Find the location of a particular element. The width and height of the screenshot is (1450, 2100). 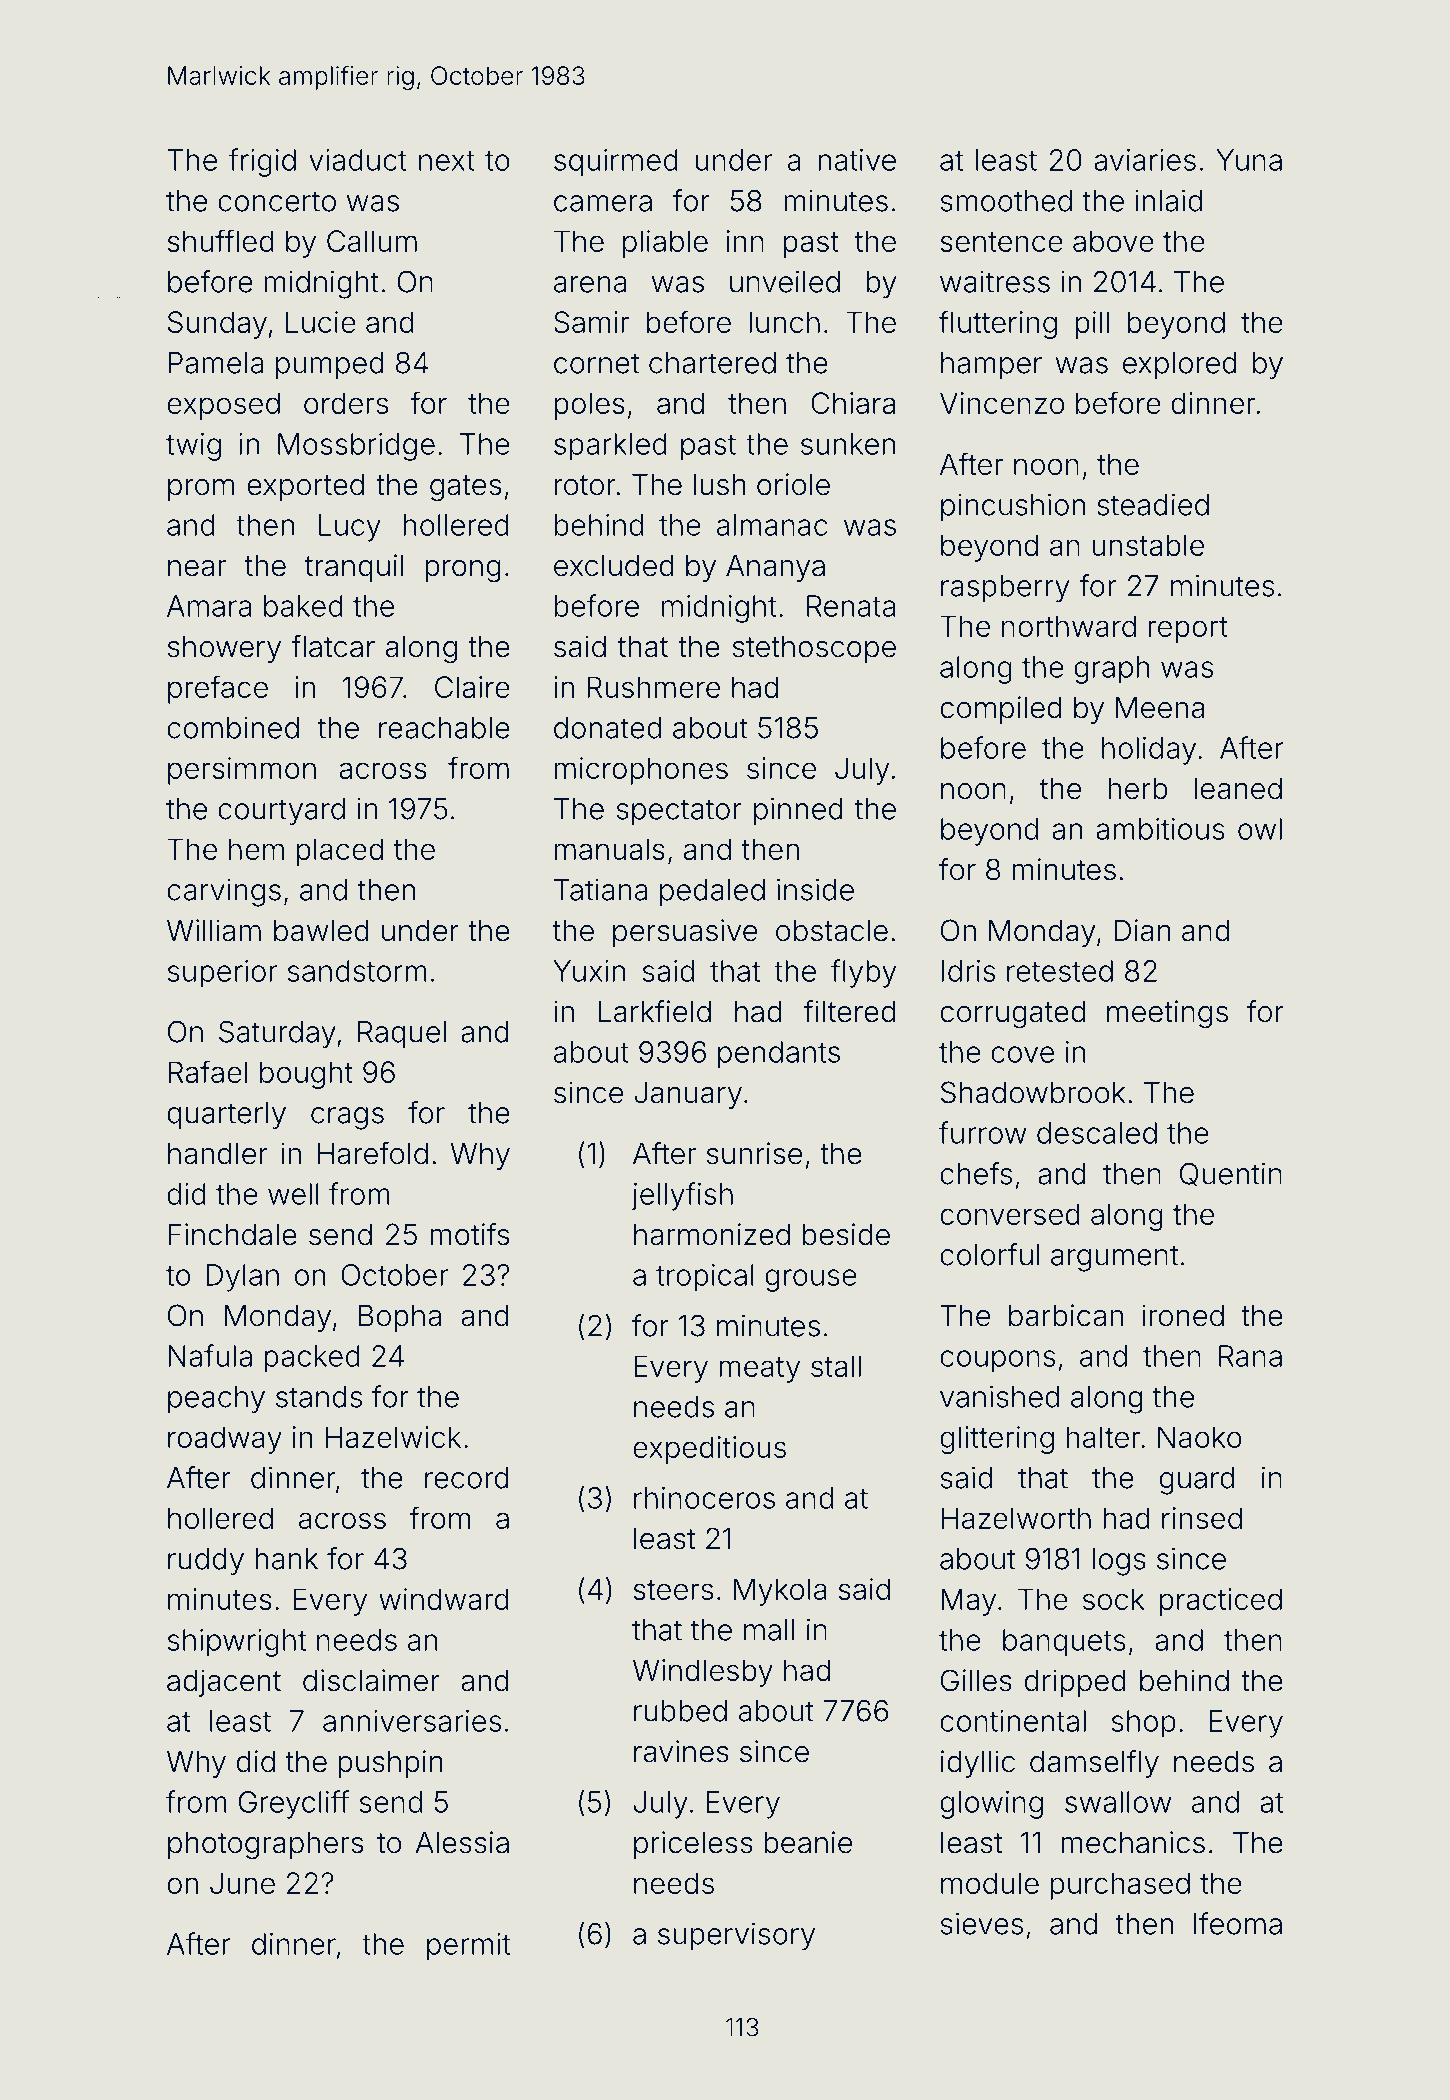

Rushmere is located at coordinates (653, 687).
